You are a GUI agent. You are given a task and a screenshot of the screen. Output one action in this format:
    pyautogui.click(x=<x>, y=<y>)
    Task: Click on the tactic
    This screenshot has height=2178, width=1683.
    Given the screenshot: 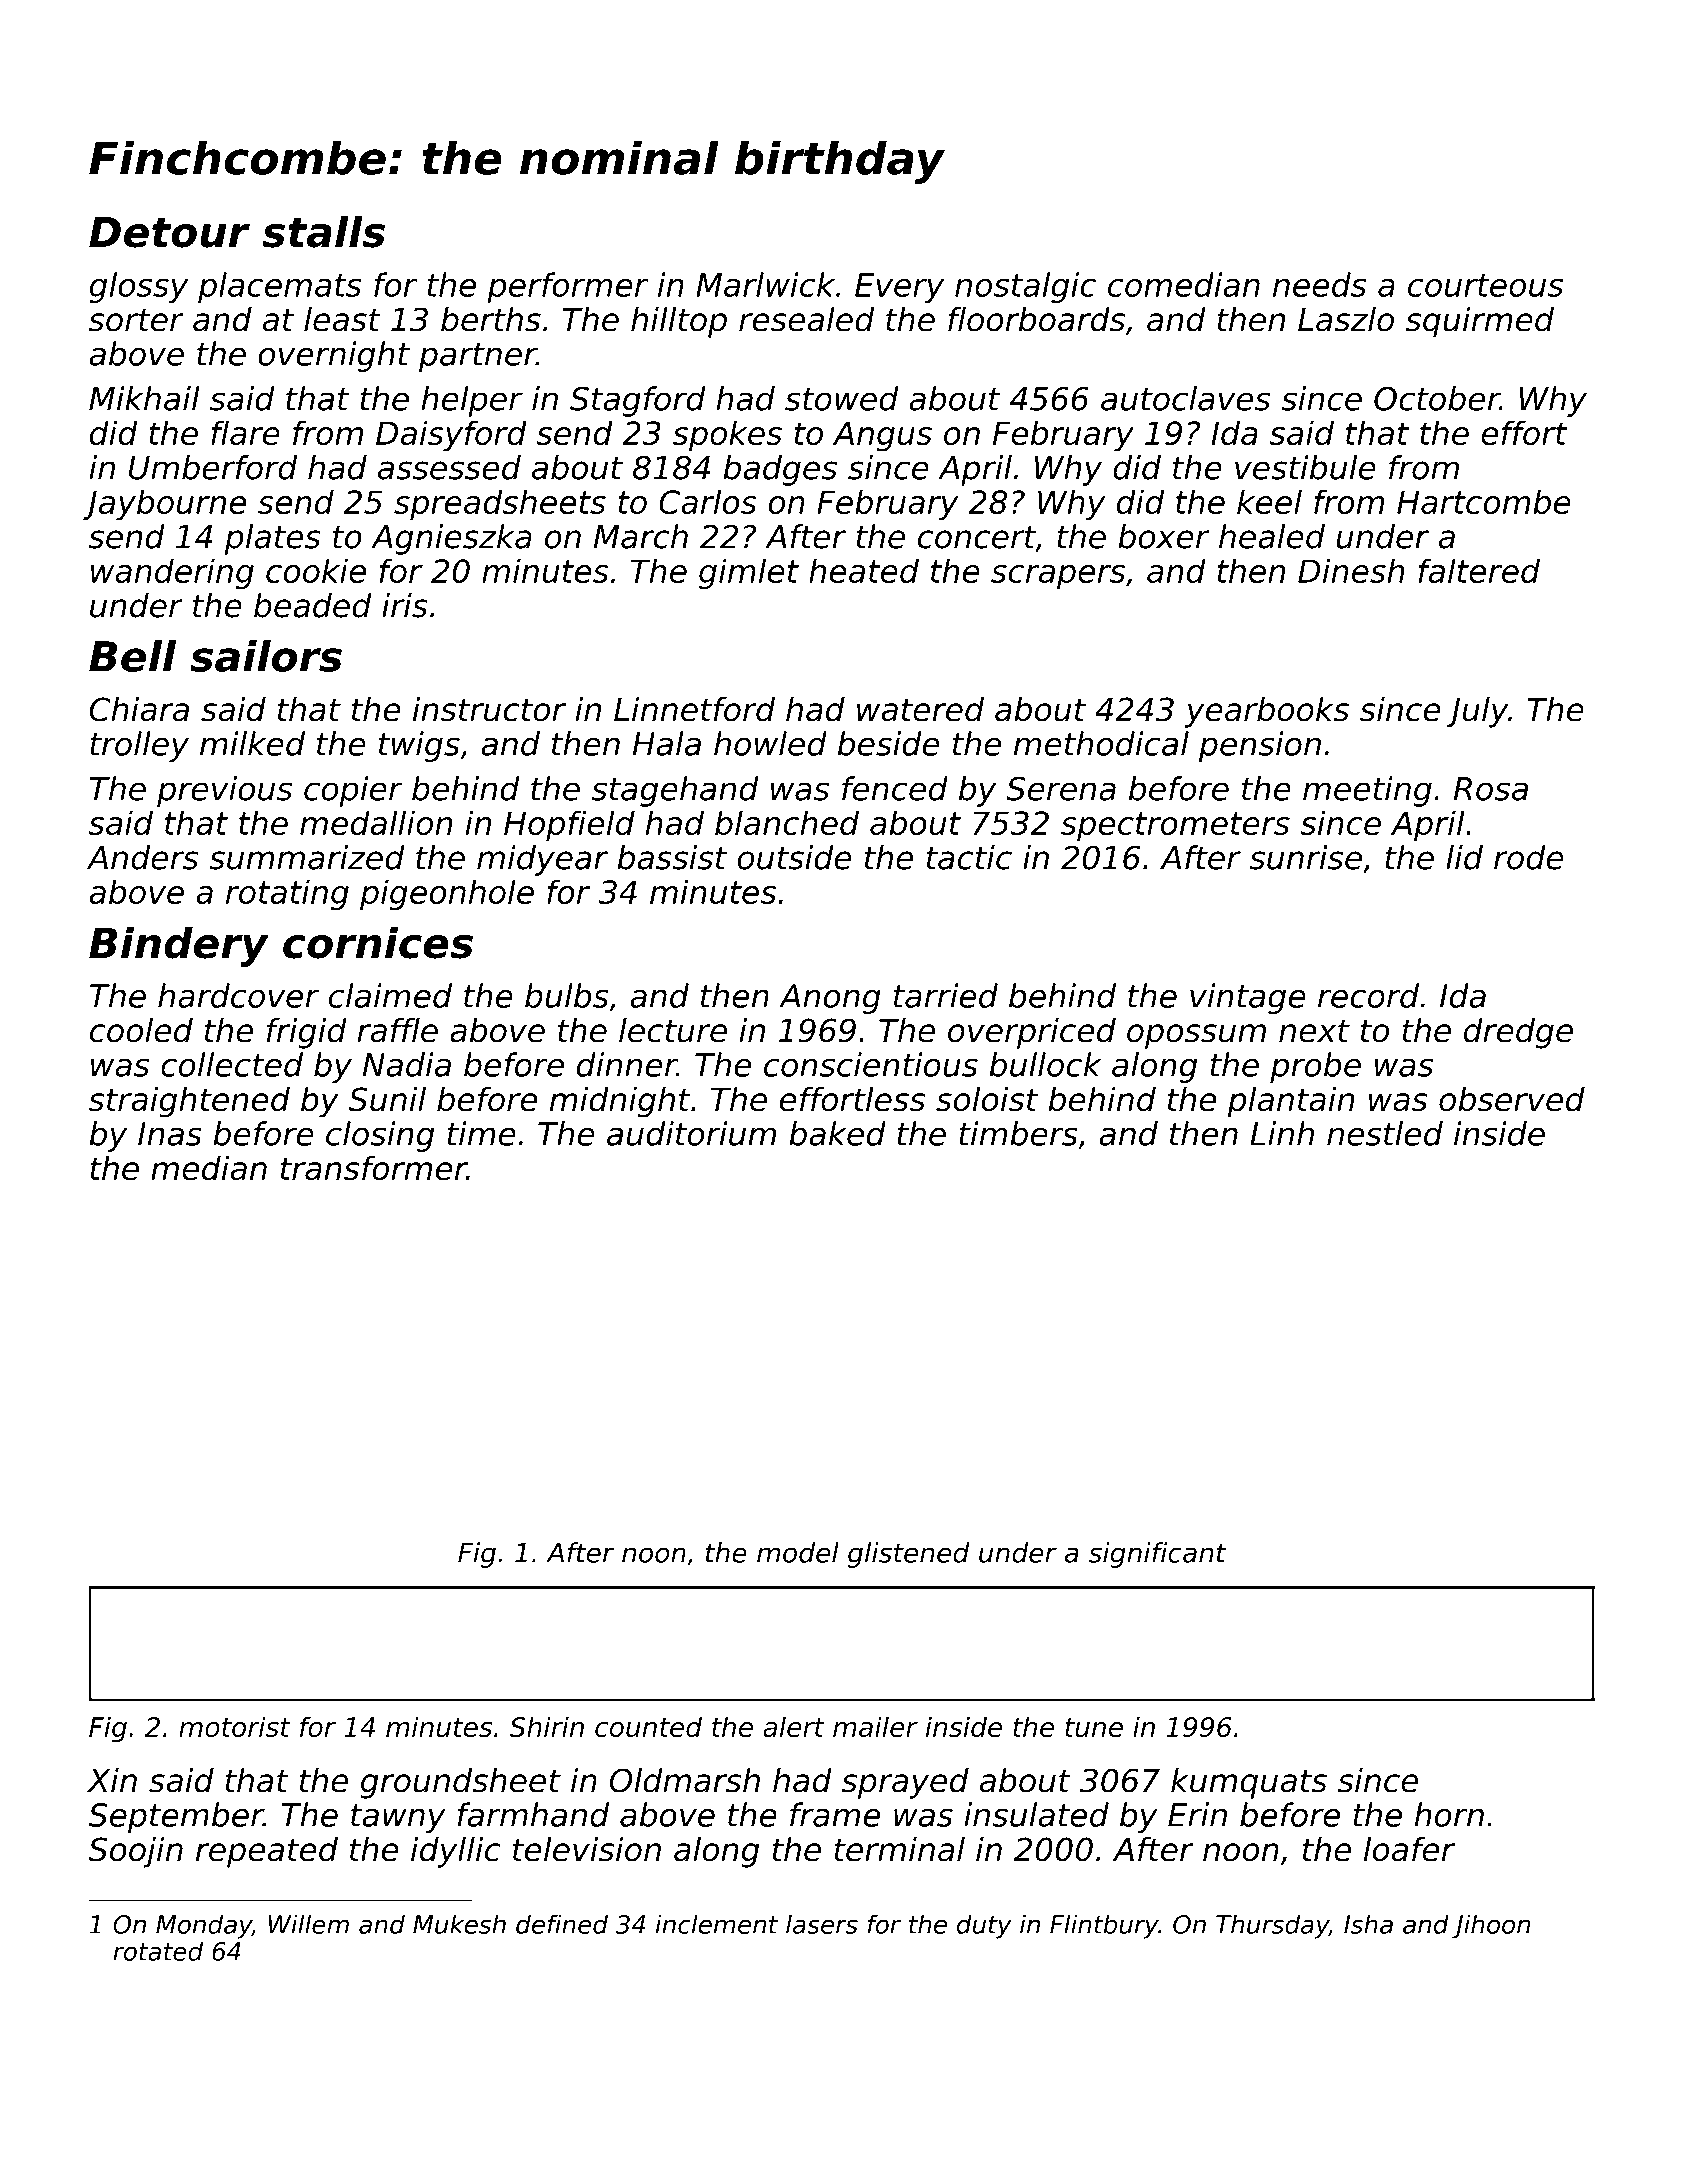 What is the action you would take?
    pyautogui.click(x=969, y=857)
